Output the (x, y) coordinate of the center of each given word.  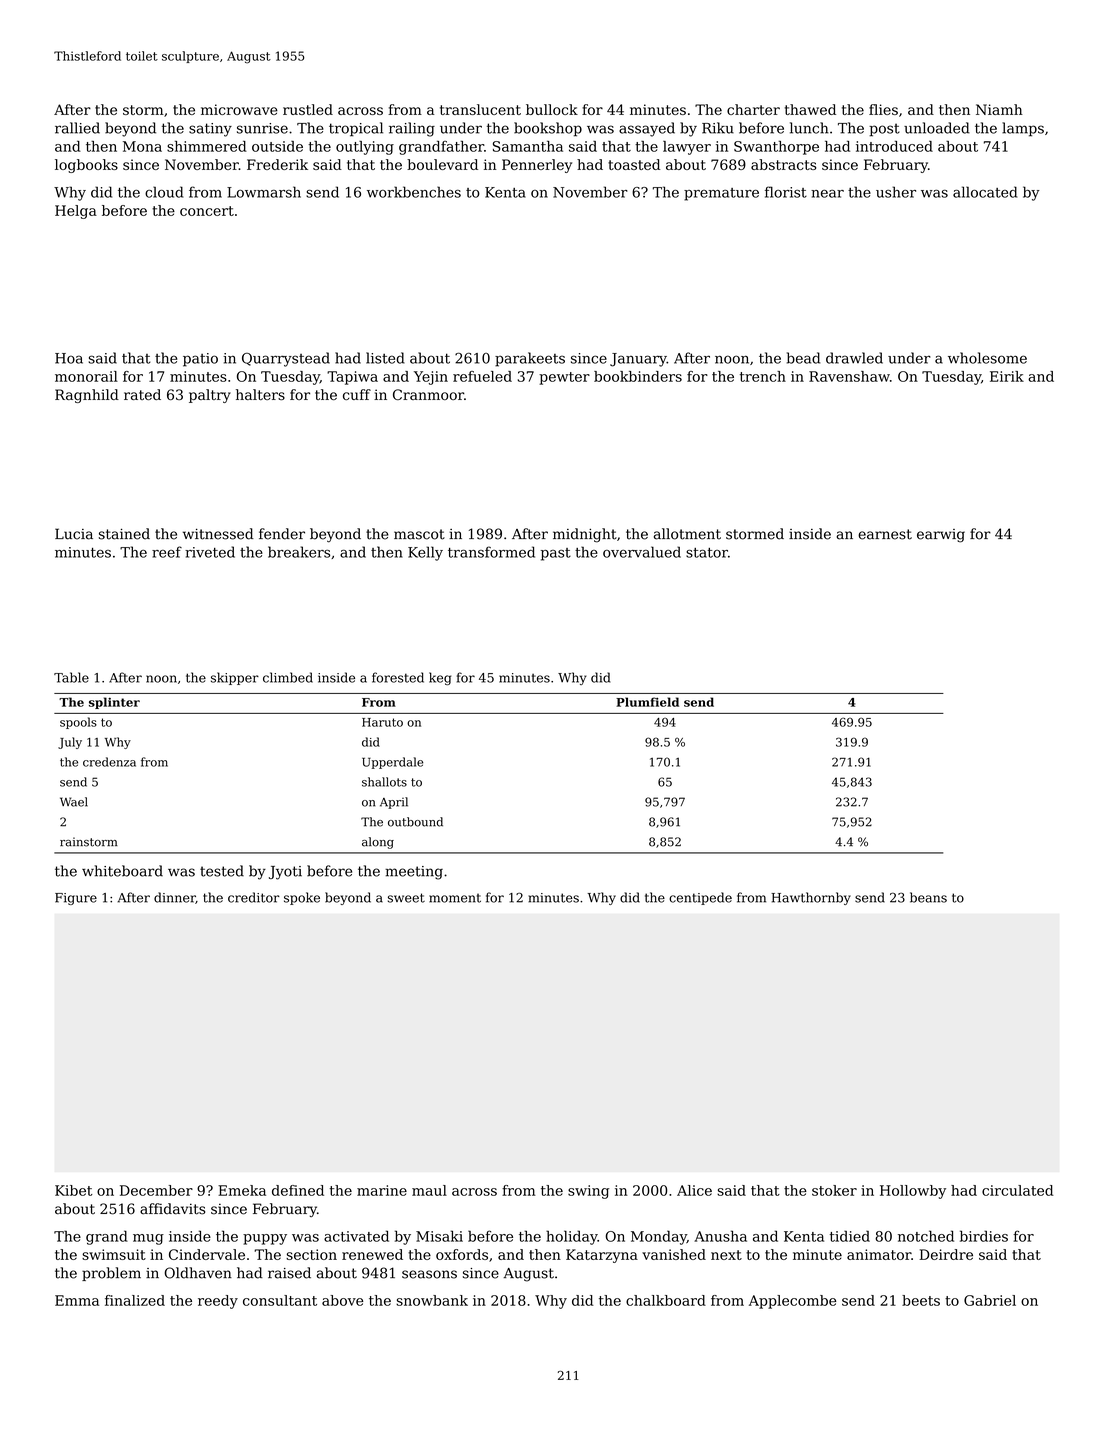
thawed (810, 109)
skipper (235, 678)
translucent (480, 109)
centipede (700, 898)
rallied (77, 128)
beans (928, 897)
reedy (218, 1302)
